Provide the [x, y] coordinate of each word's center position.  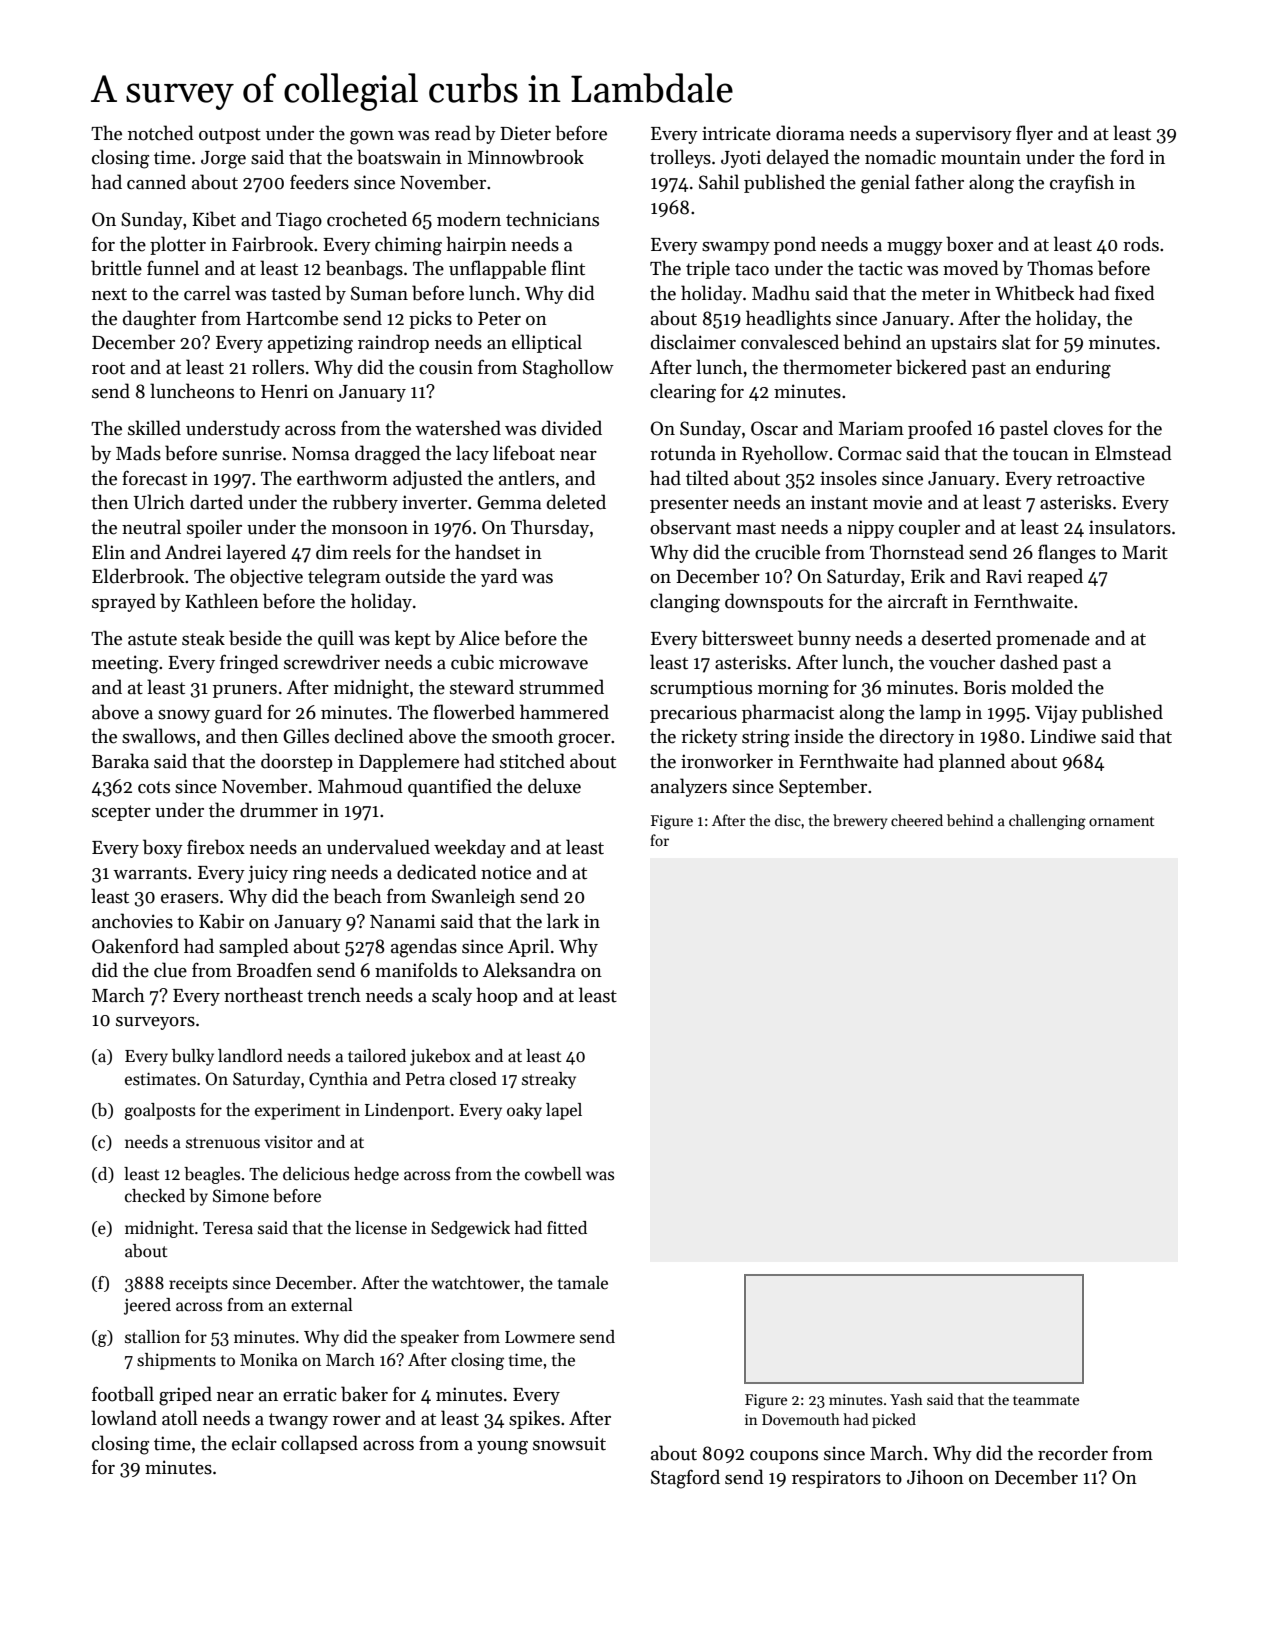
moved [971, 268]
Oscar [774, 428]
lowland [124, 1418]
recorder [1073, 1453]
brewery [860, 821]
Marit [1145, 552]
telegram [344, 578]
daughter [159, 320]
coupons [784, 1457]
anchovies [132, 921]
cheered [917, 820]
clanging [685, 603]
